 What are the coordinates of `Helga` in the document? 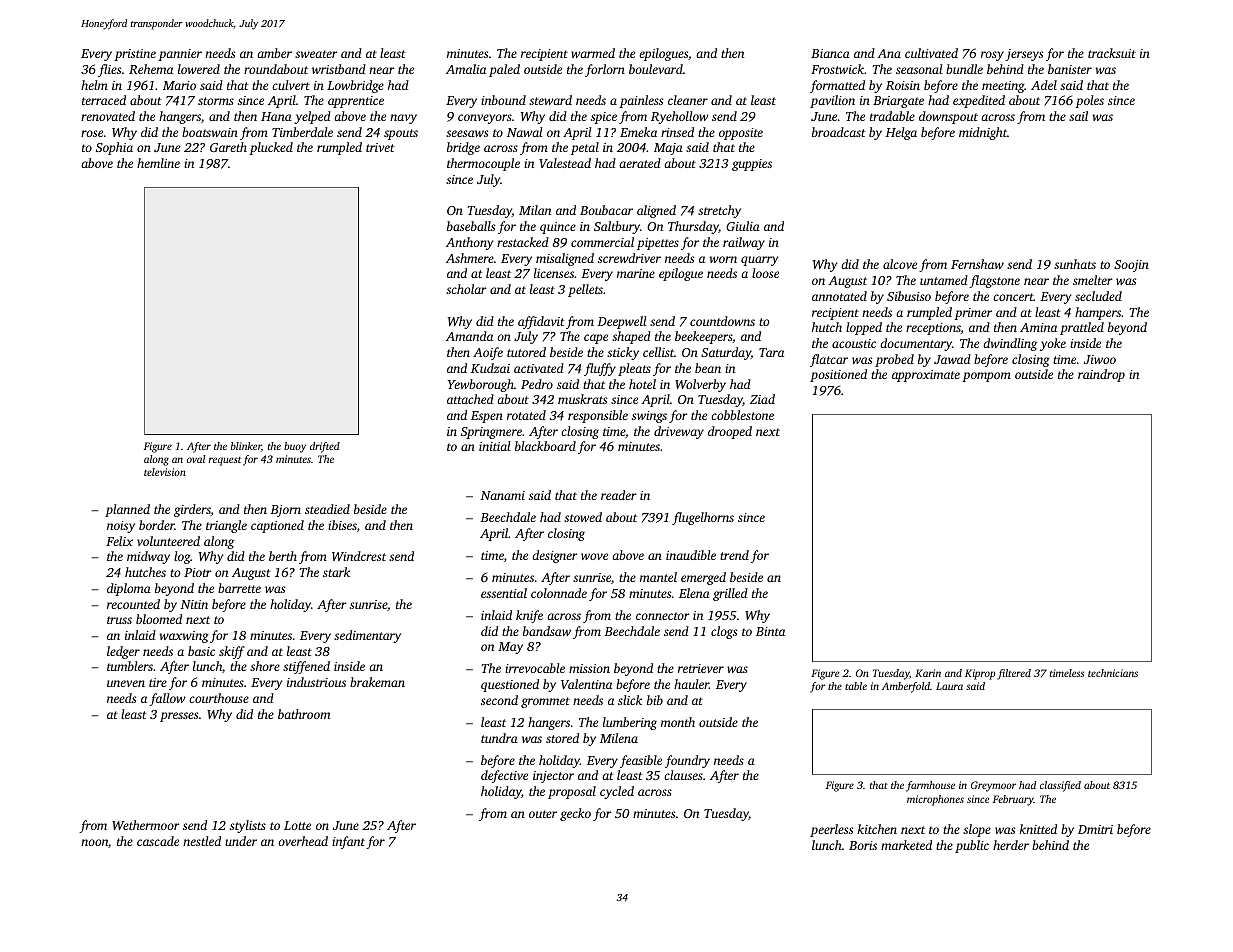 It's located at (901, 133).
